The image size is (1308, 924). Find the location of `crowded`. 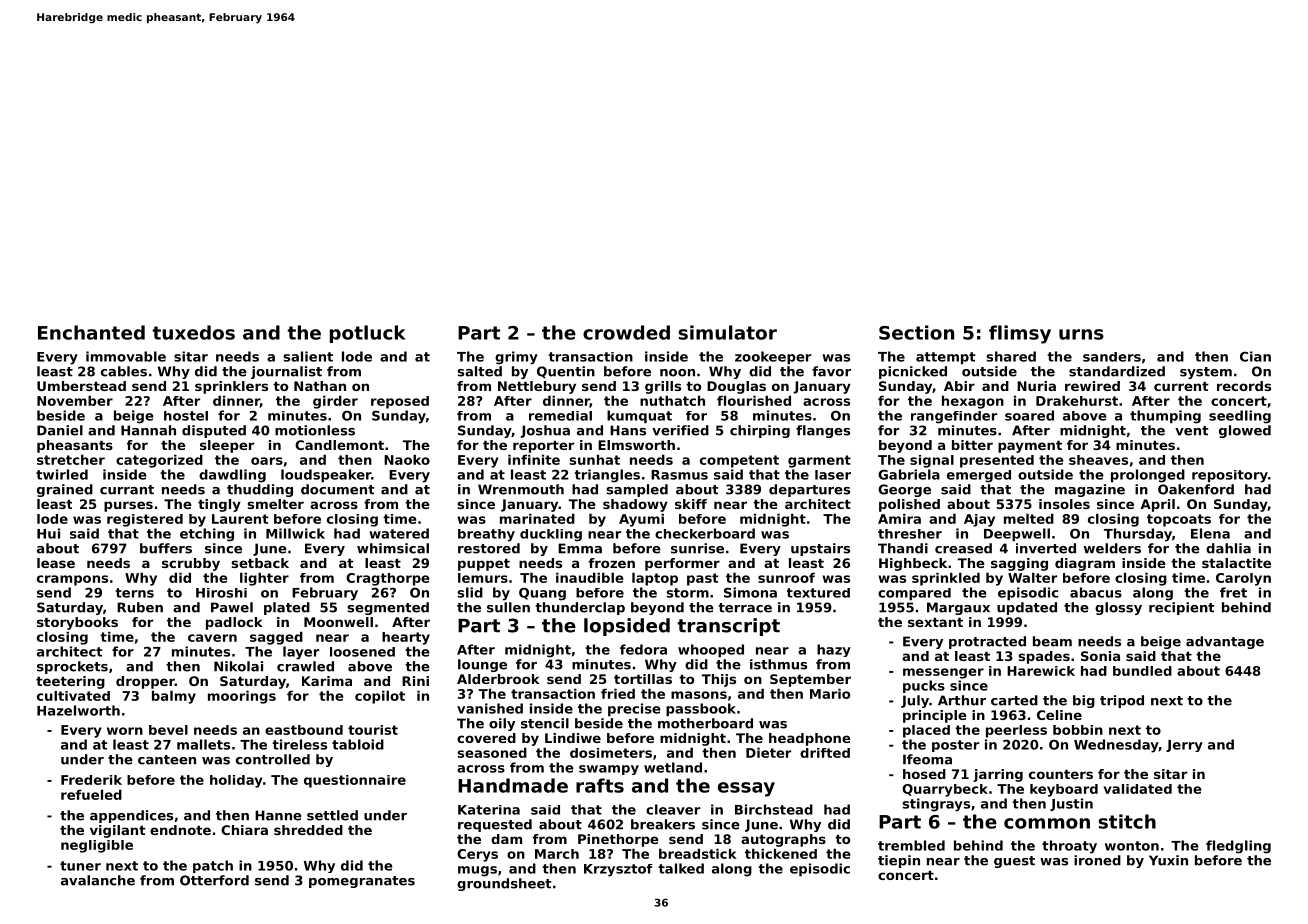

crowded is located at coordinates (626, 332).
